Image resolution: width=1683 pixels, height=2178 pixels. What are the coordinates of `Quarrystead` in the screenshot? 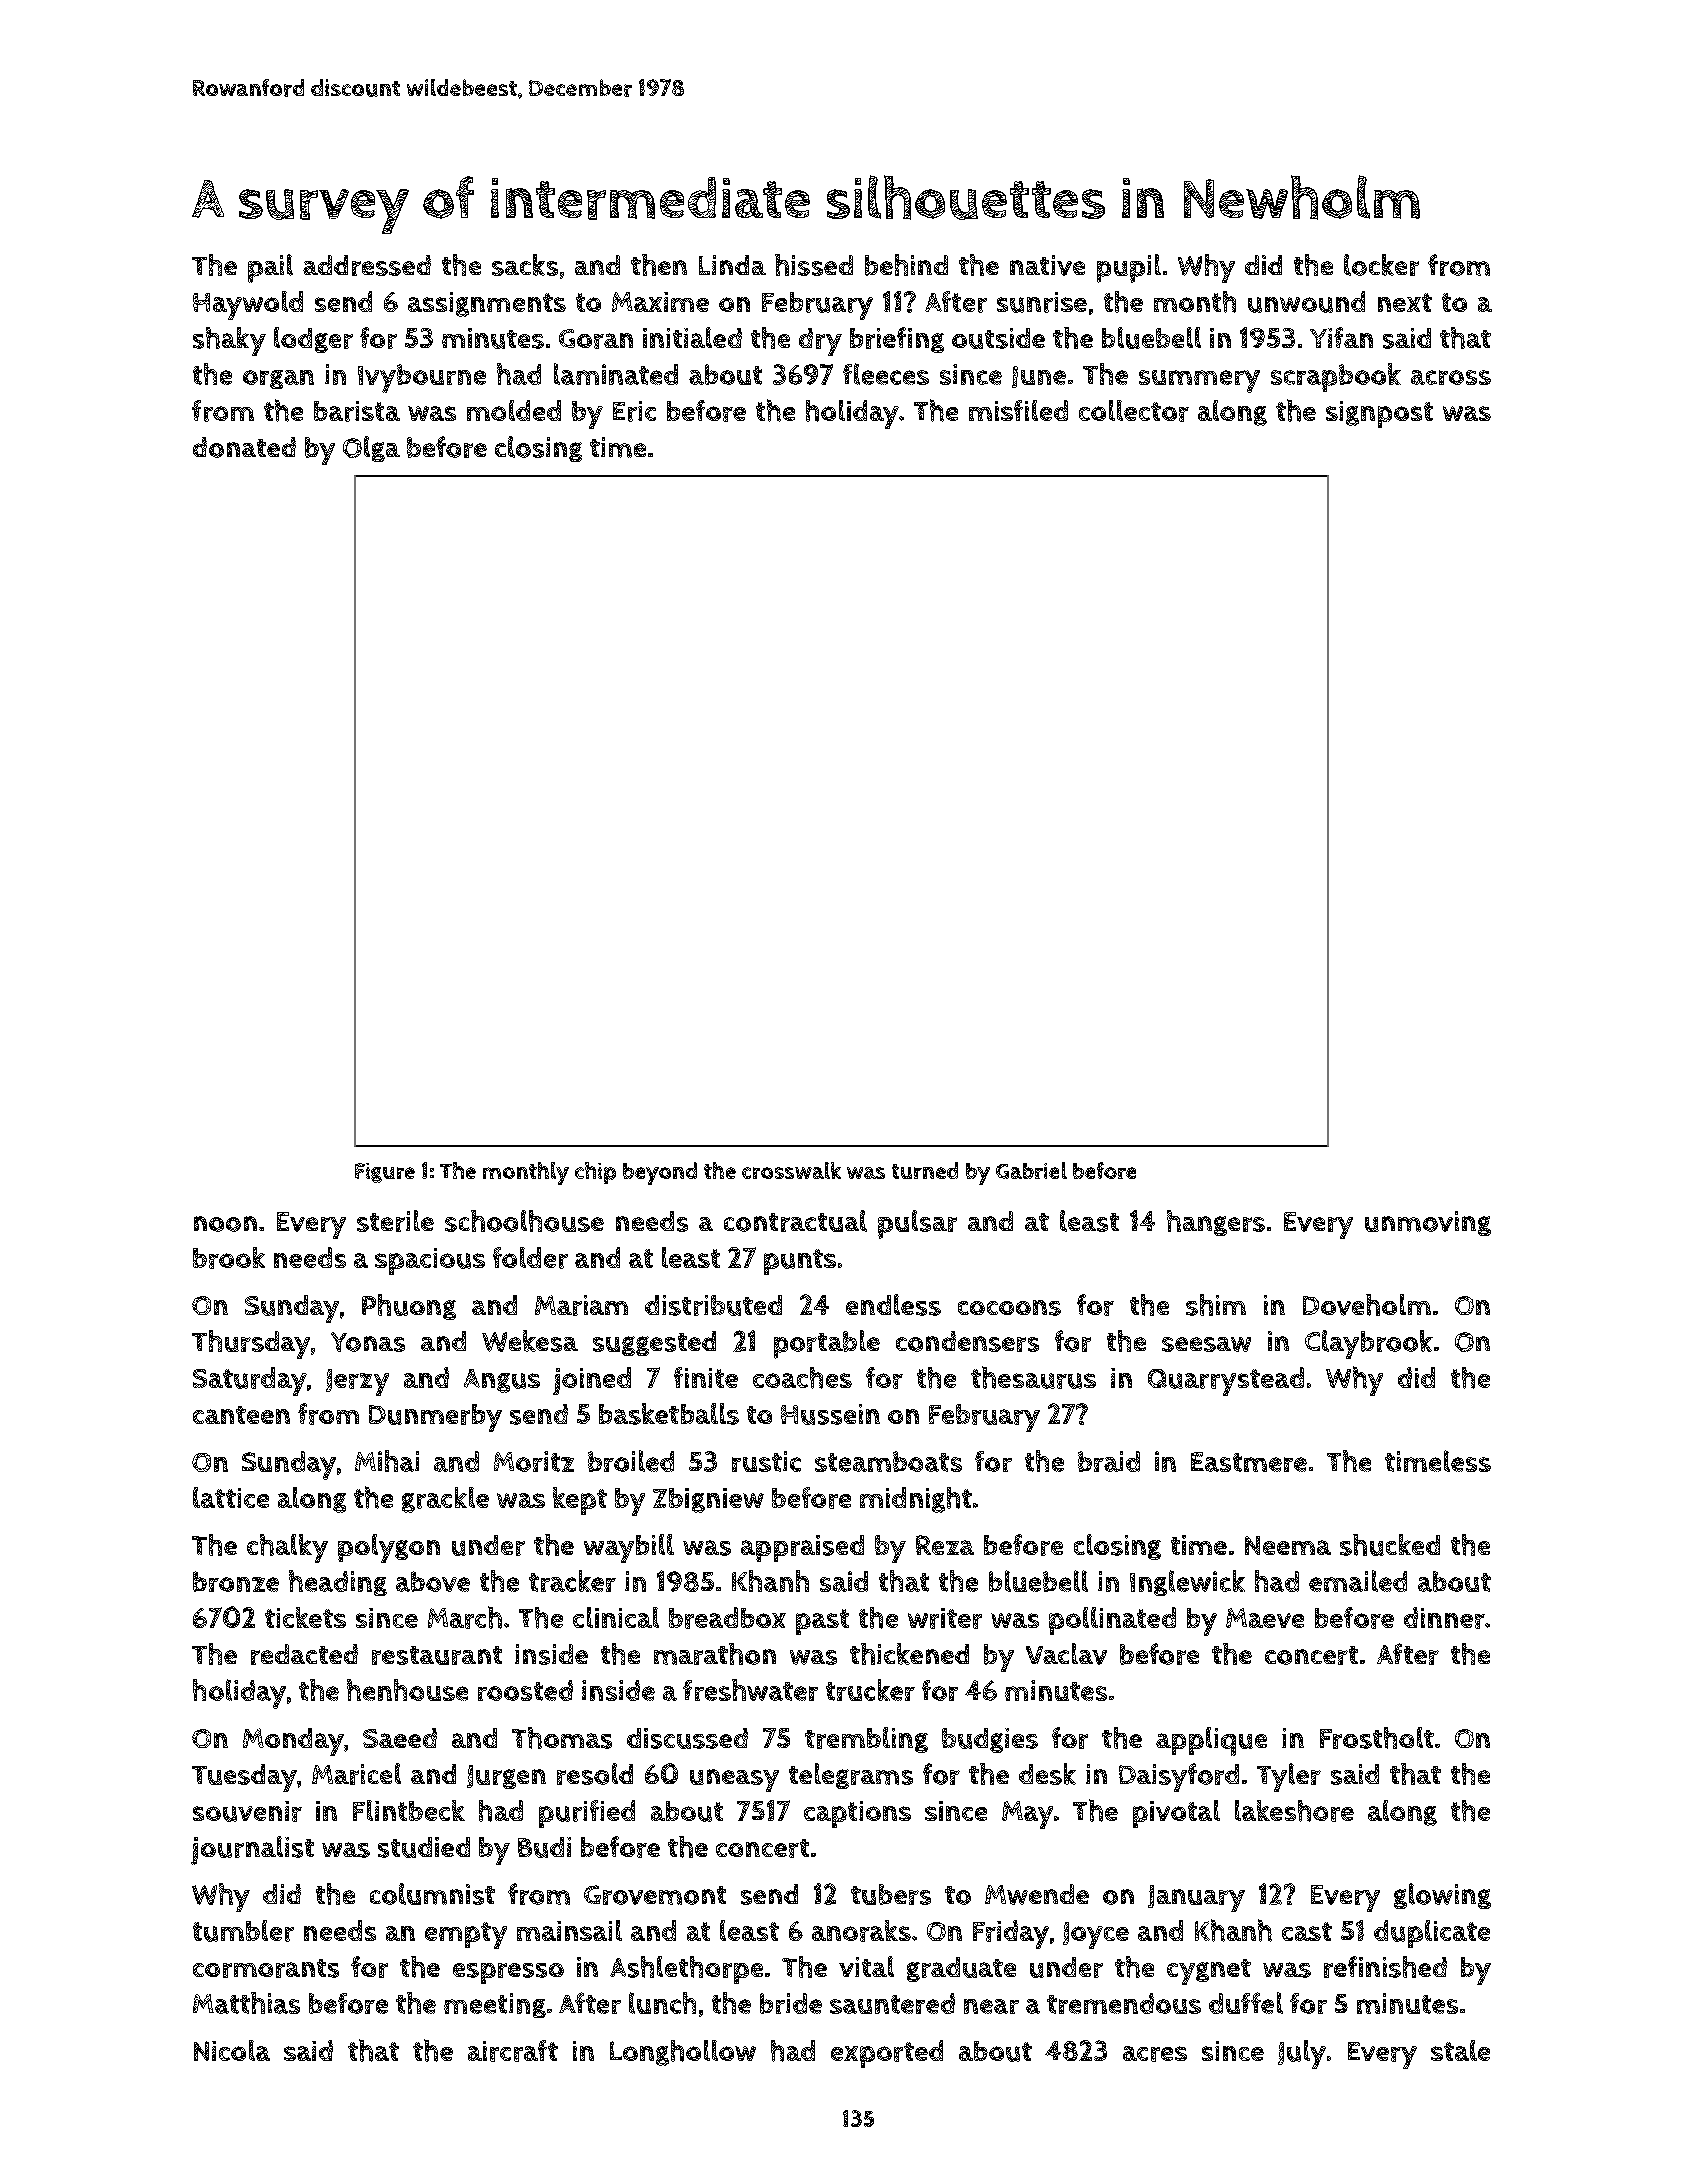 It's located at (1226, 1381).
